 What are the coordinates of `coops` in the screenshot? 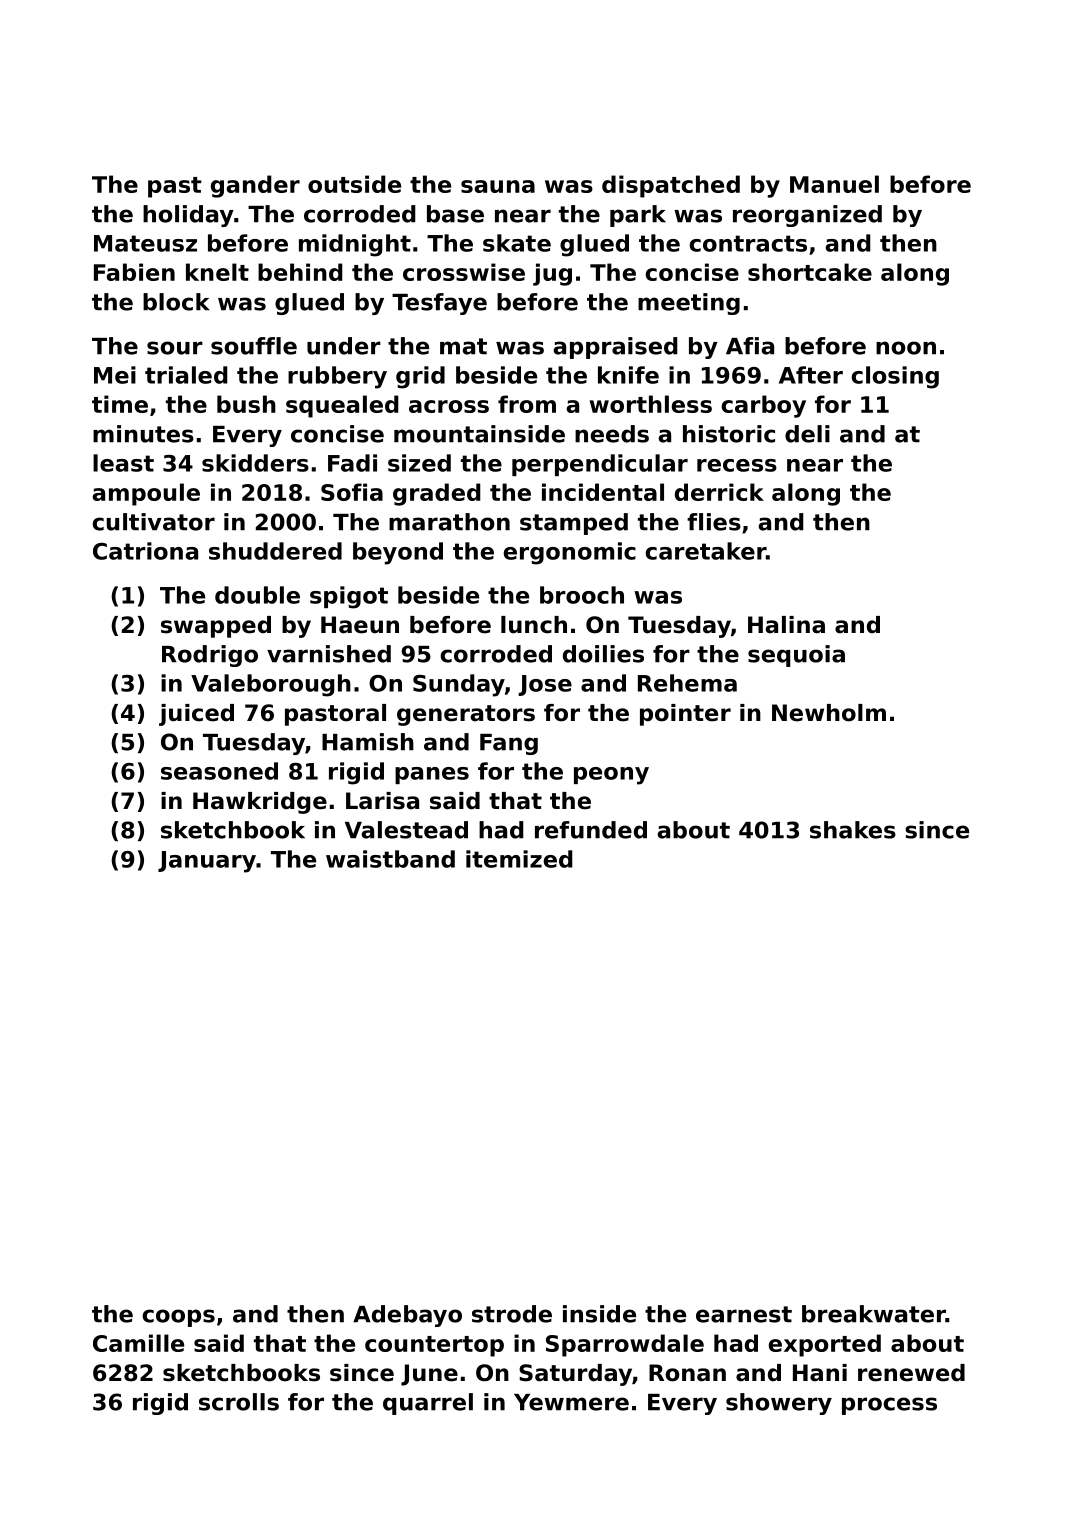 It's located at (179, 1318).
